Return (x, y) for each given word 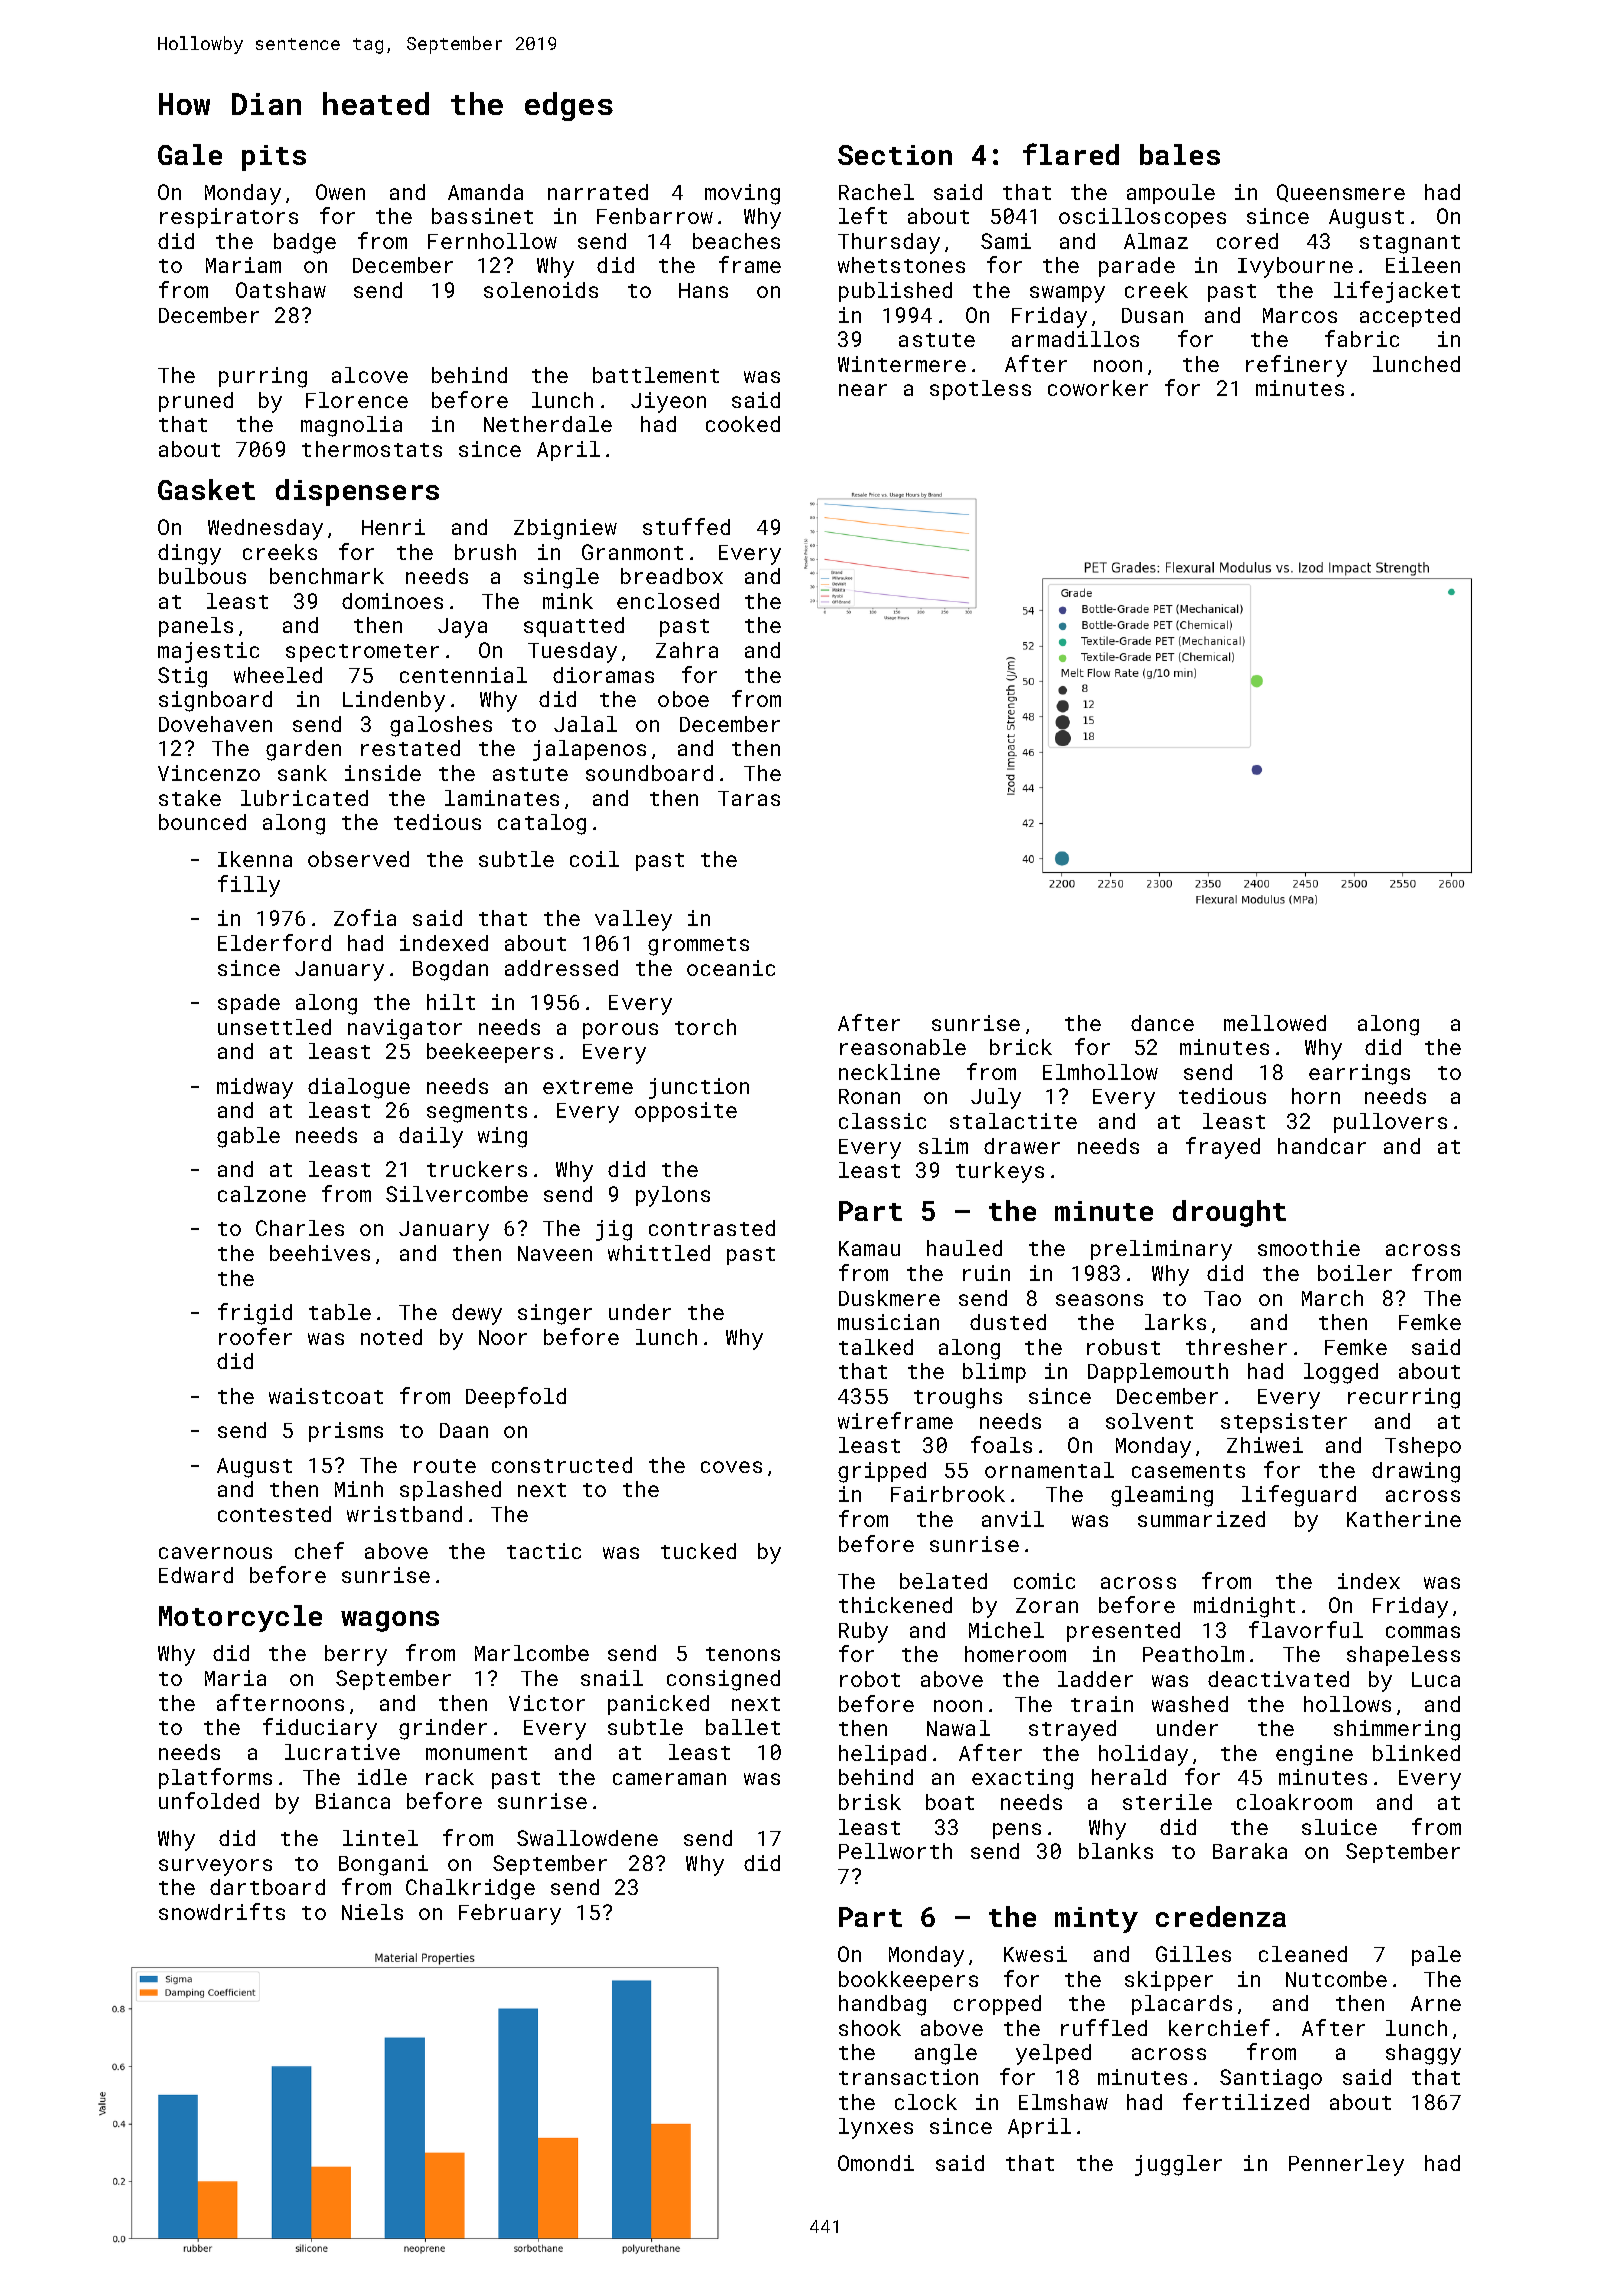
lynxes (876, 2128)
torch (705, 1027)
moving (742, 194)
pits (274, 158)
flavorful (1306, 1629)
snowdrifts (222, 1911)
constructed (562, 1465)
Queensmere (1341, 193)
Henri (393, 527)
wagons (390, 1621)
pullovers (1390, 1123)
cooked (743, 424)
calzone (262, 1194)
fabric (1362, 338)
